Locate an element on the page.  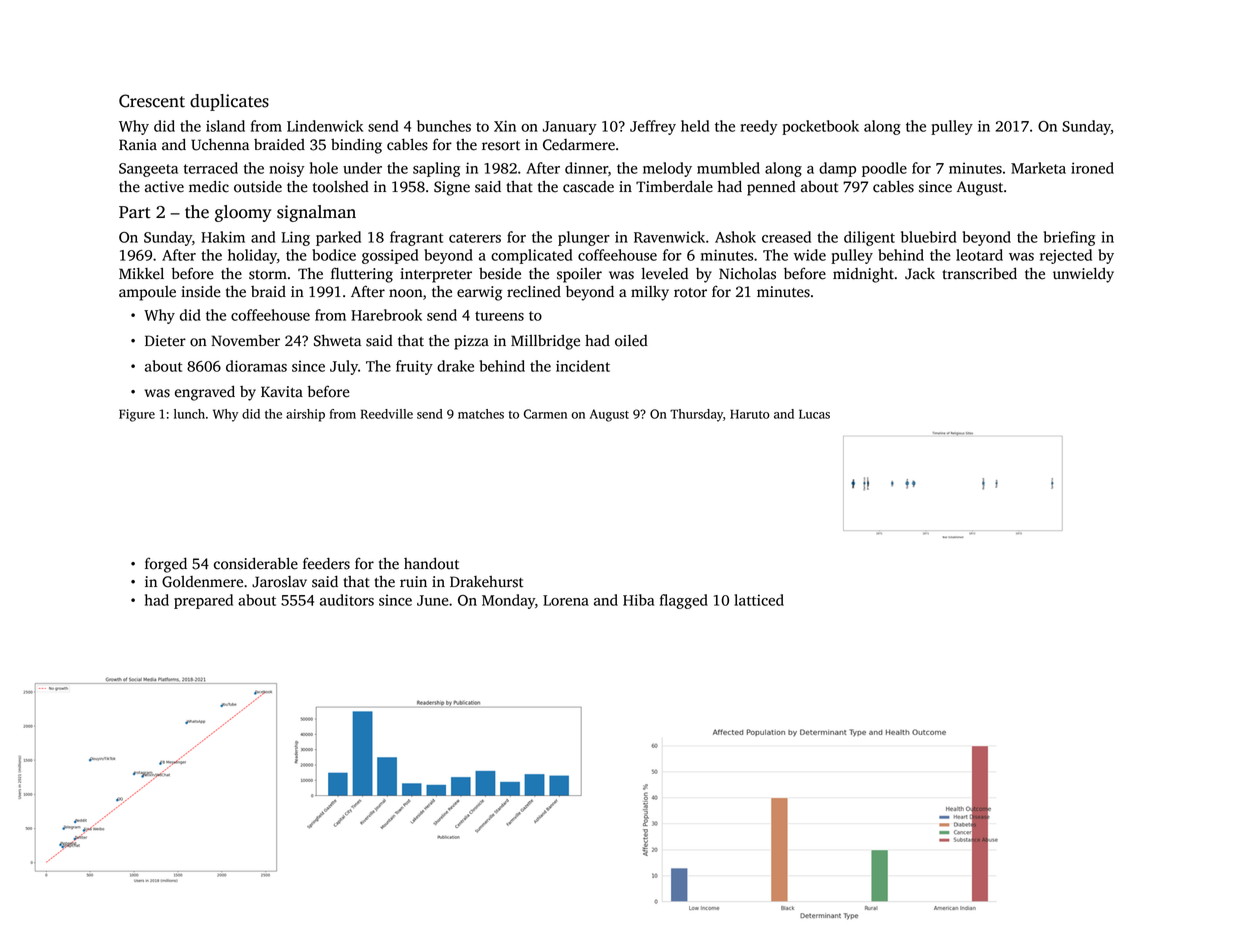
dioramas is located at coordinates (256, 366).
